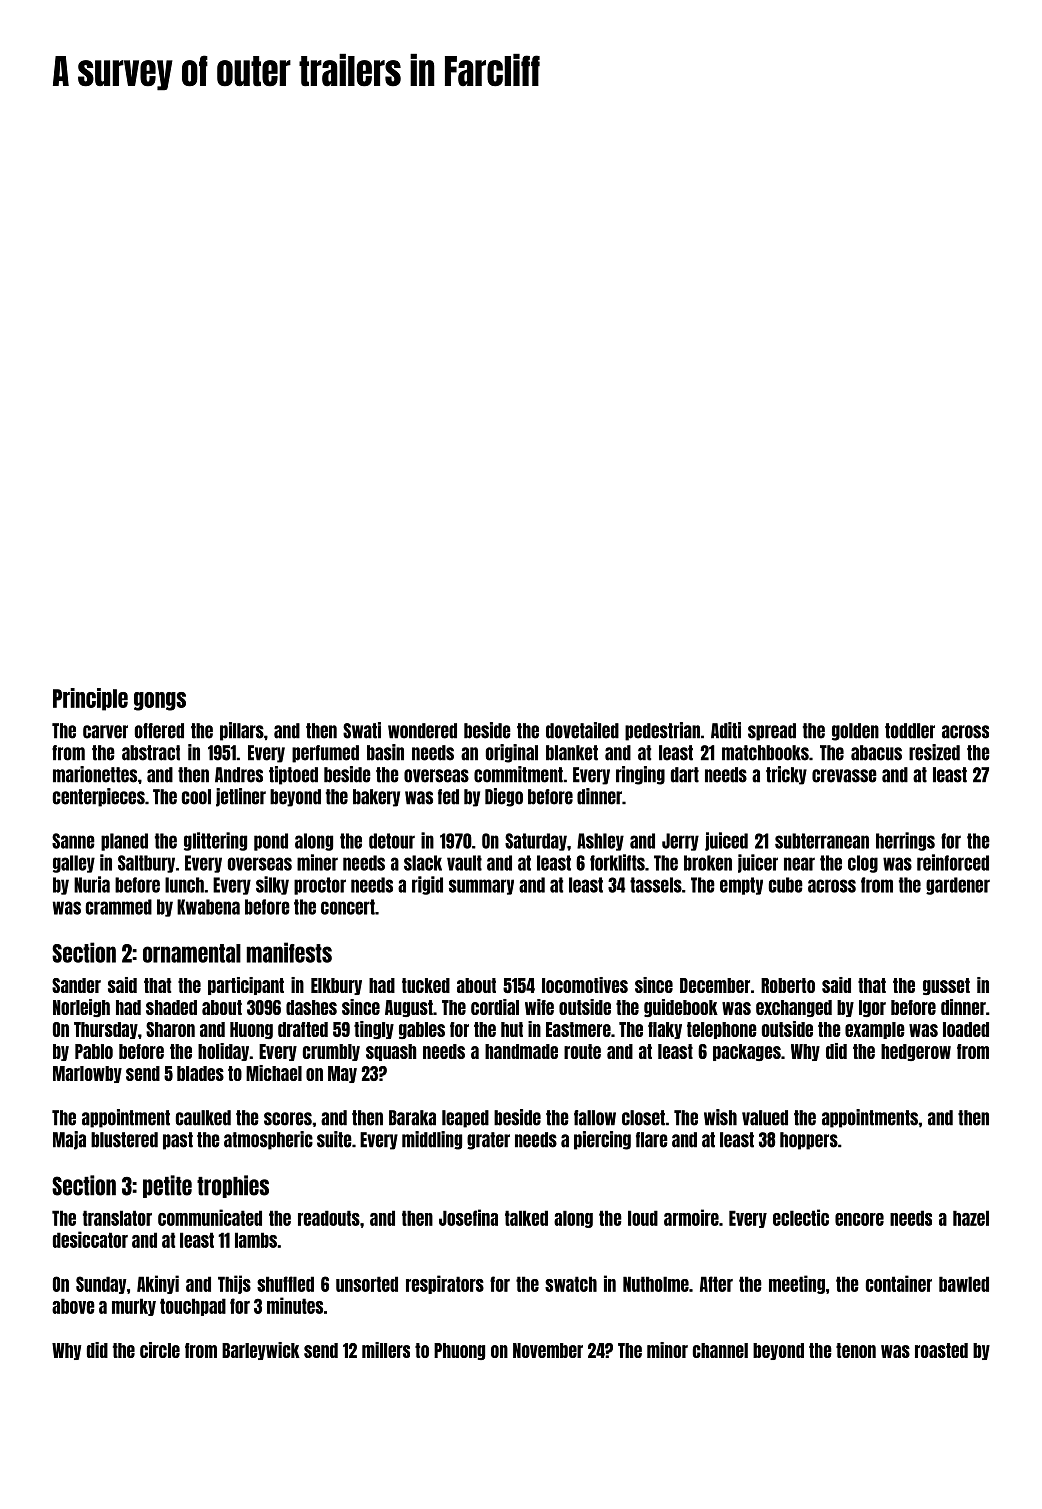 The width and height of the document is (1042, 1509). I want to click on Josefina, so click(468, 1217).
